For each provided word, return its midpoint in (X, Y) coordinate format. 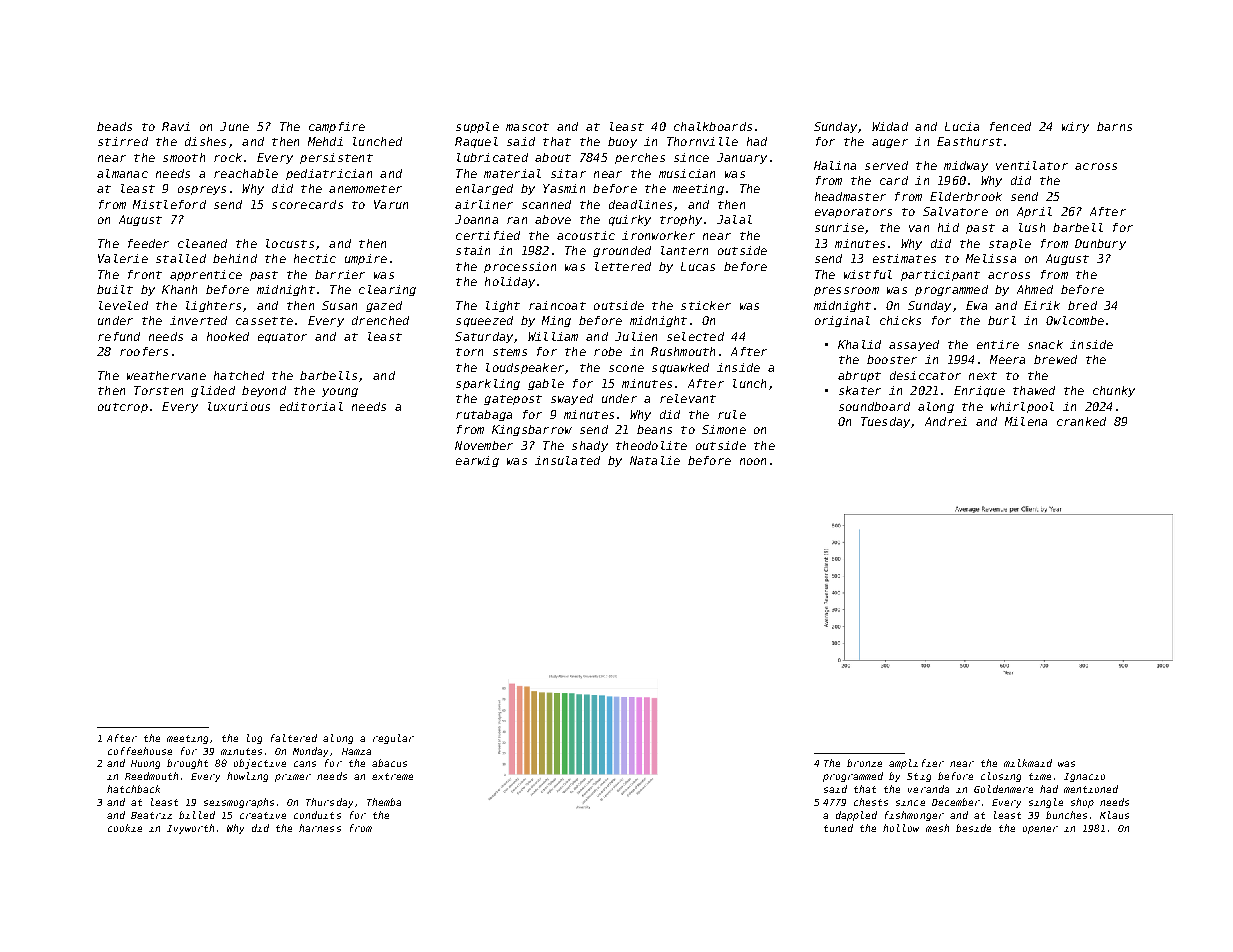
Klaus (1114, 815)
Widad (890, 126)
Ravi (176, 126)
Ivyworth (190, 829)
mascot (527, 127)
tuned (838, 828)
